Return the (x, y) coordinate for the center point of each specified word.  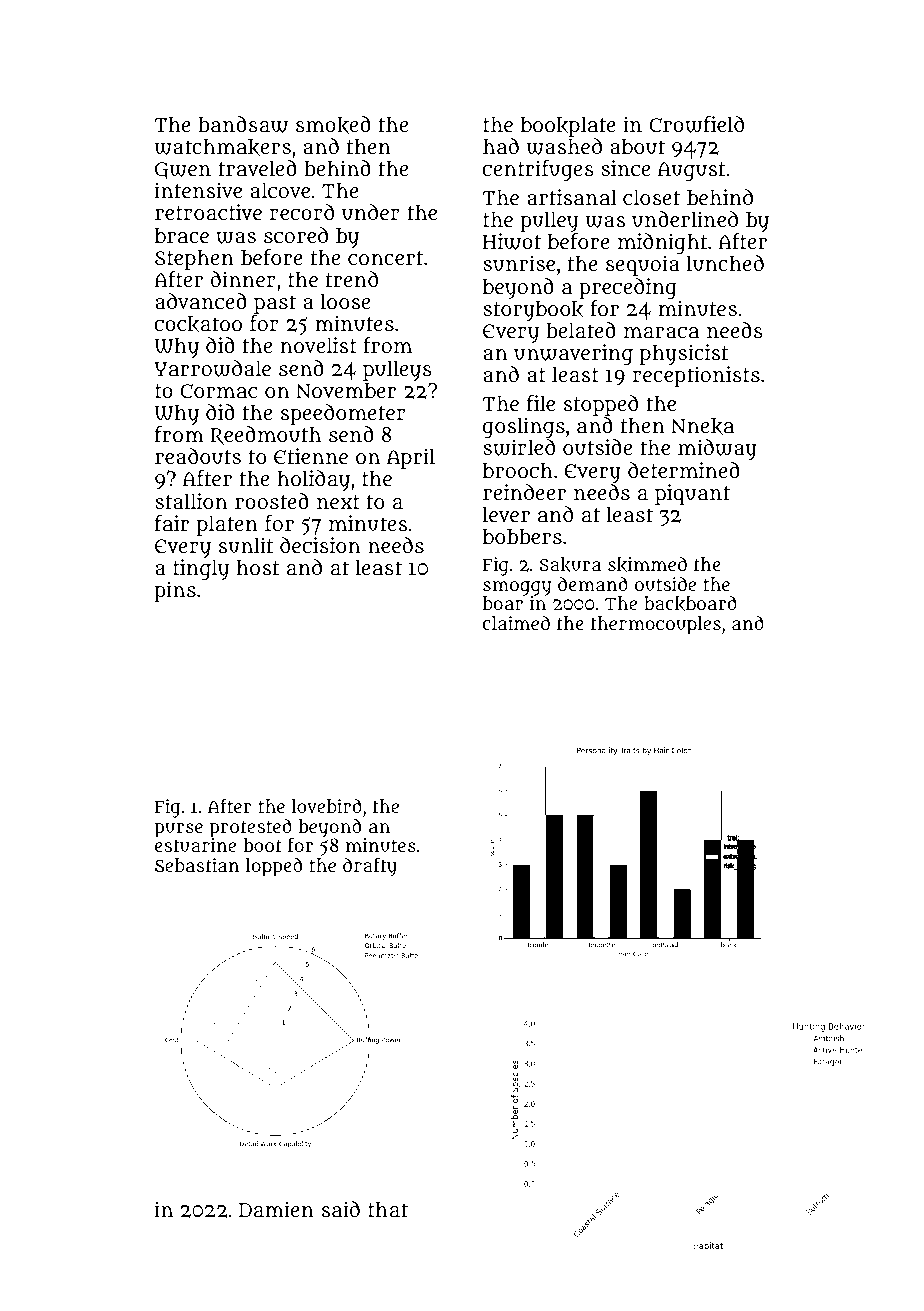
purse (178, 830)
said (341, 1209)
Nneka (702, 426)
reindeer (524, 492)
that (388, 1209)
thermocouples (656, 625)
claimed (516, 623)
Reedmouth (265, 435)
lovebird (327, 806)
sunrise (519, 263)
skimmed (647, 565)
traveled (258, 168)
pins (175, 591)
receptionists (696, 376)
